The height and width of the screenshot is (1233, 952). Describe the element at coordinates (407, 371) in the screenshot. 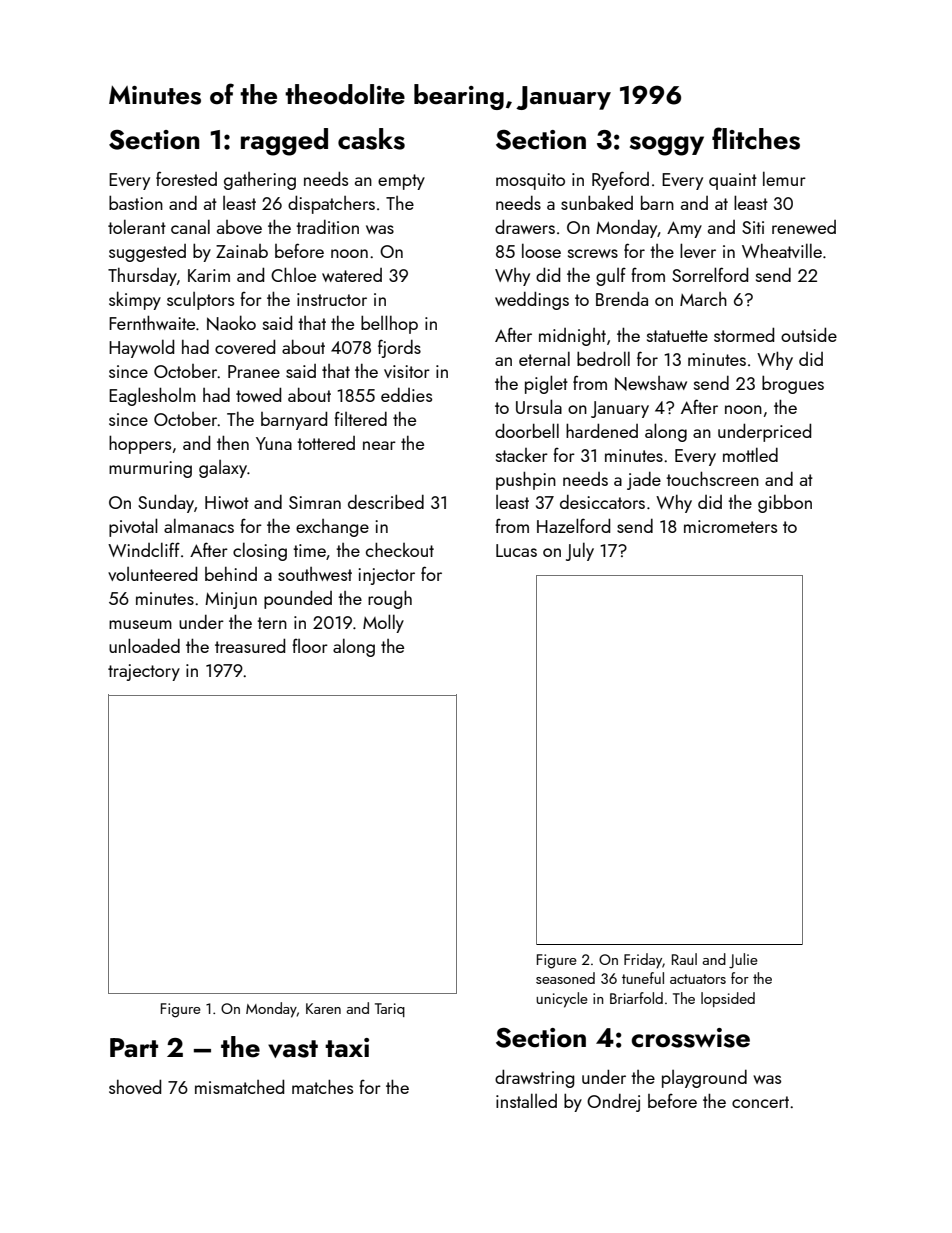

I see `visitor` at that location.
